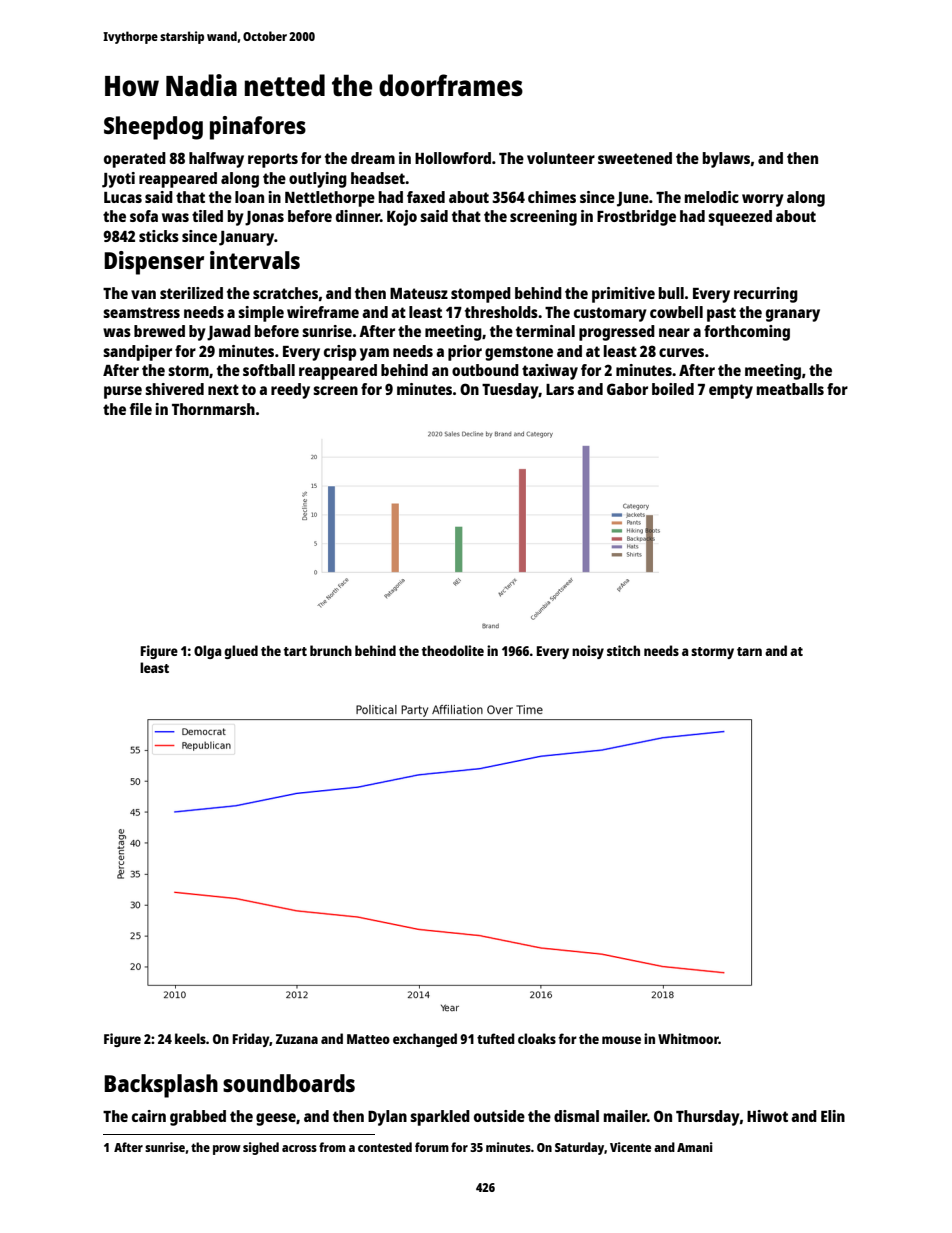 The width and height of the page is (952, 1233). I want to click on brunch, so click(331, 650).
